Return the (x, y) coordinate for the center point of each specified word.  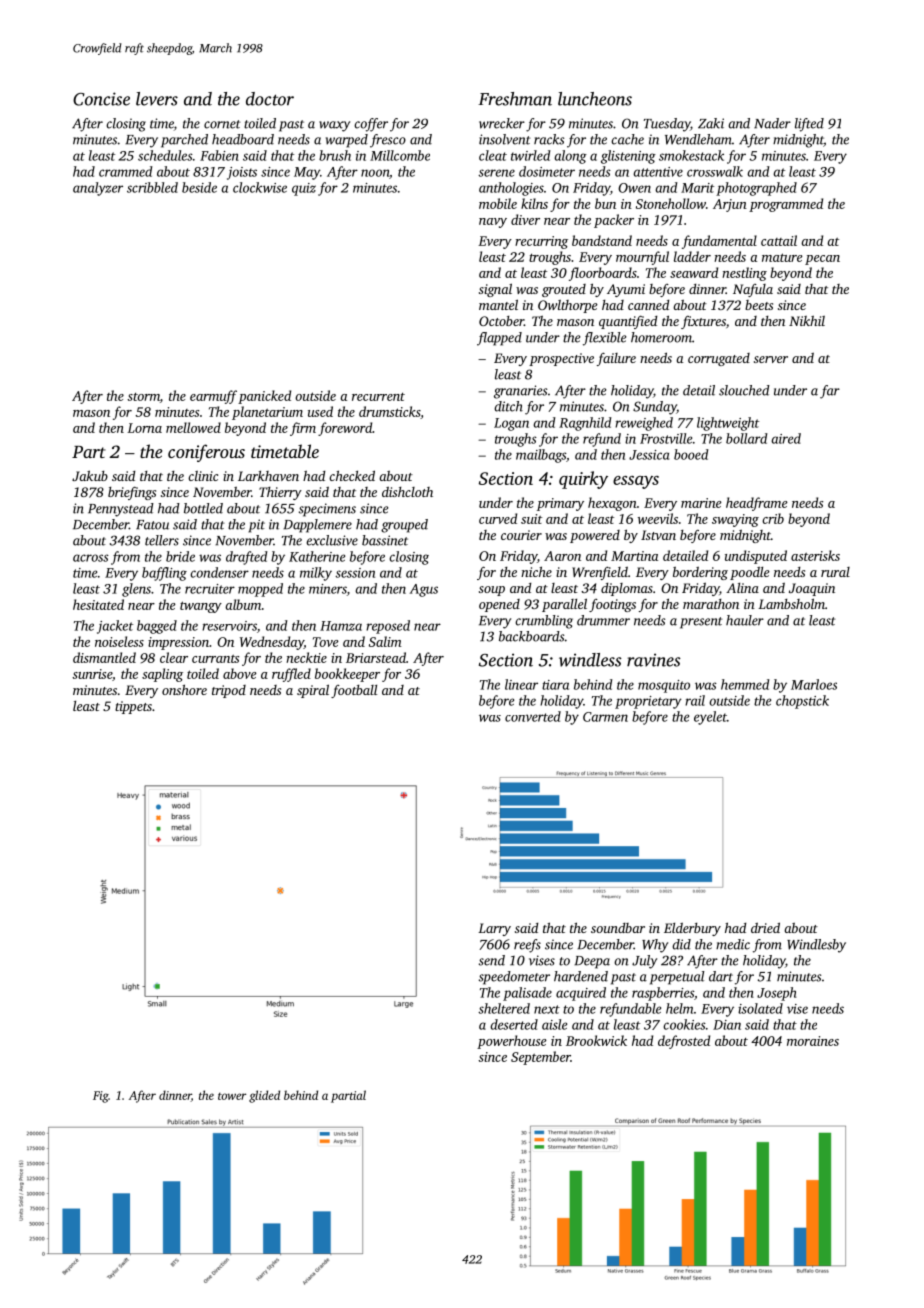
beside (199, 187)
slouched (744, 390)
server (771, 359)
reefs (527, 946)
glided (264, 1096)
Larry (494, 929)
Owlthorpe (568, 306)
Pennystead (121, 510)
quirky (583, 480)
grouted (564, 290)
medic (733, 944)
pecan (822, 260)
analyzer (98, 189)
